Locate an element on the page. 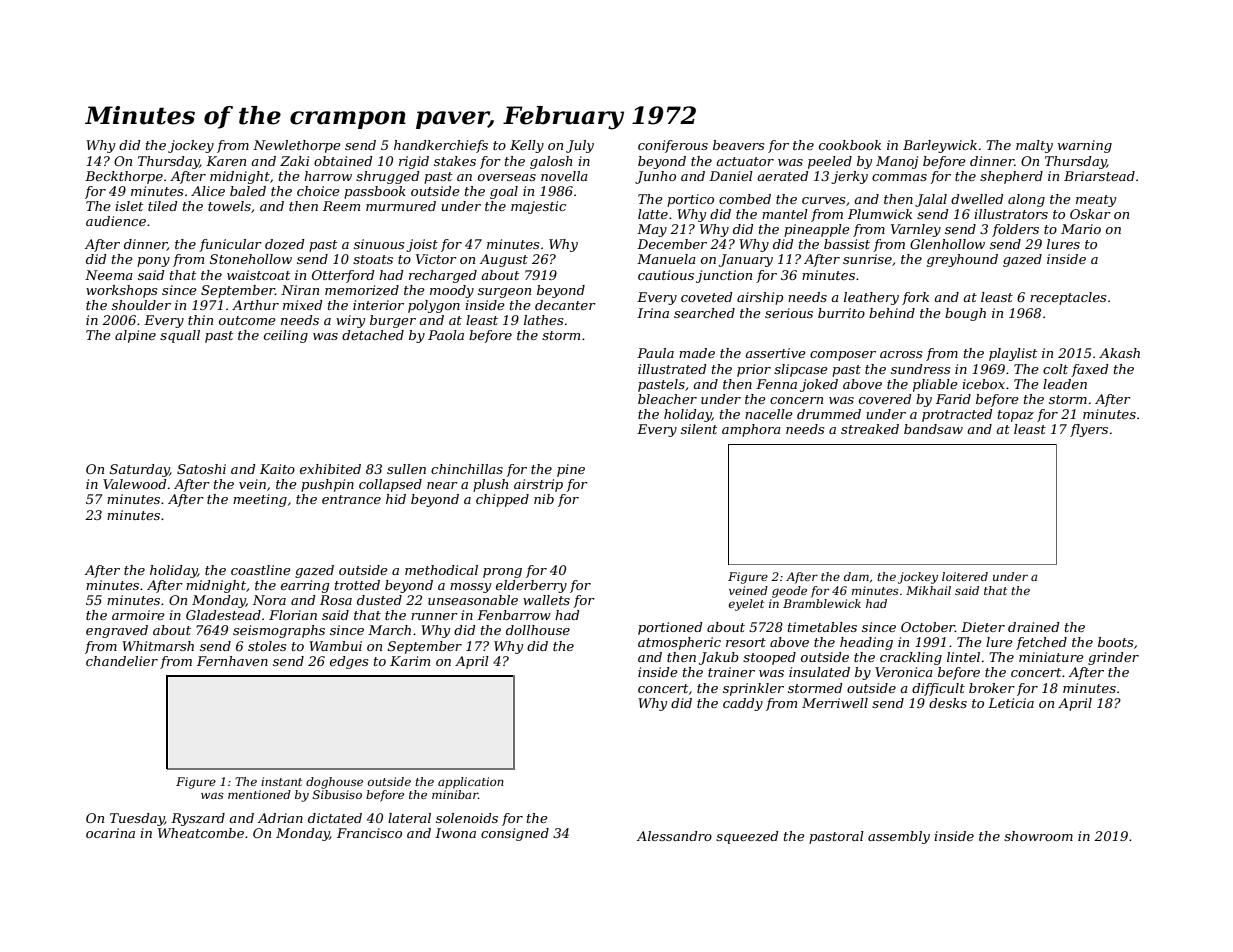 The height and width of the document is (952, 1233). Newlethorpe is located at coordinates (297, 146).
